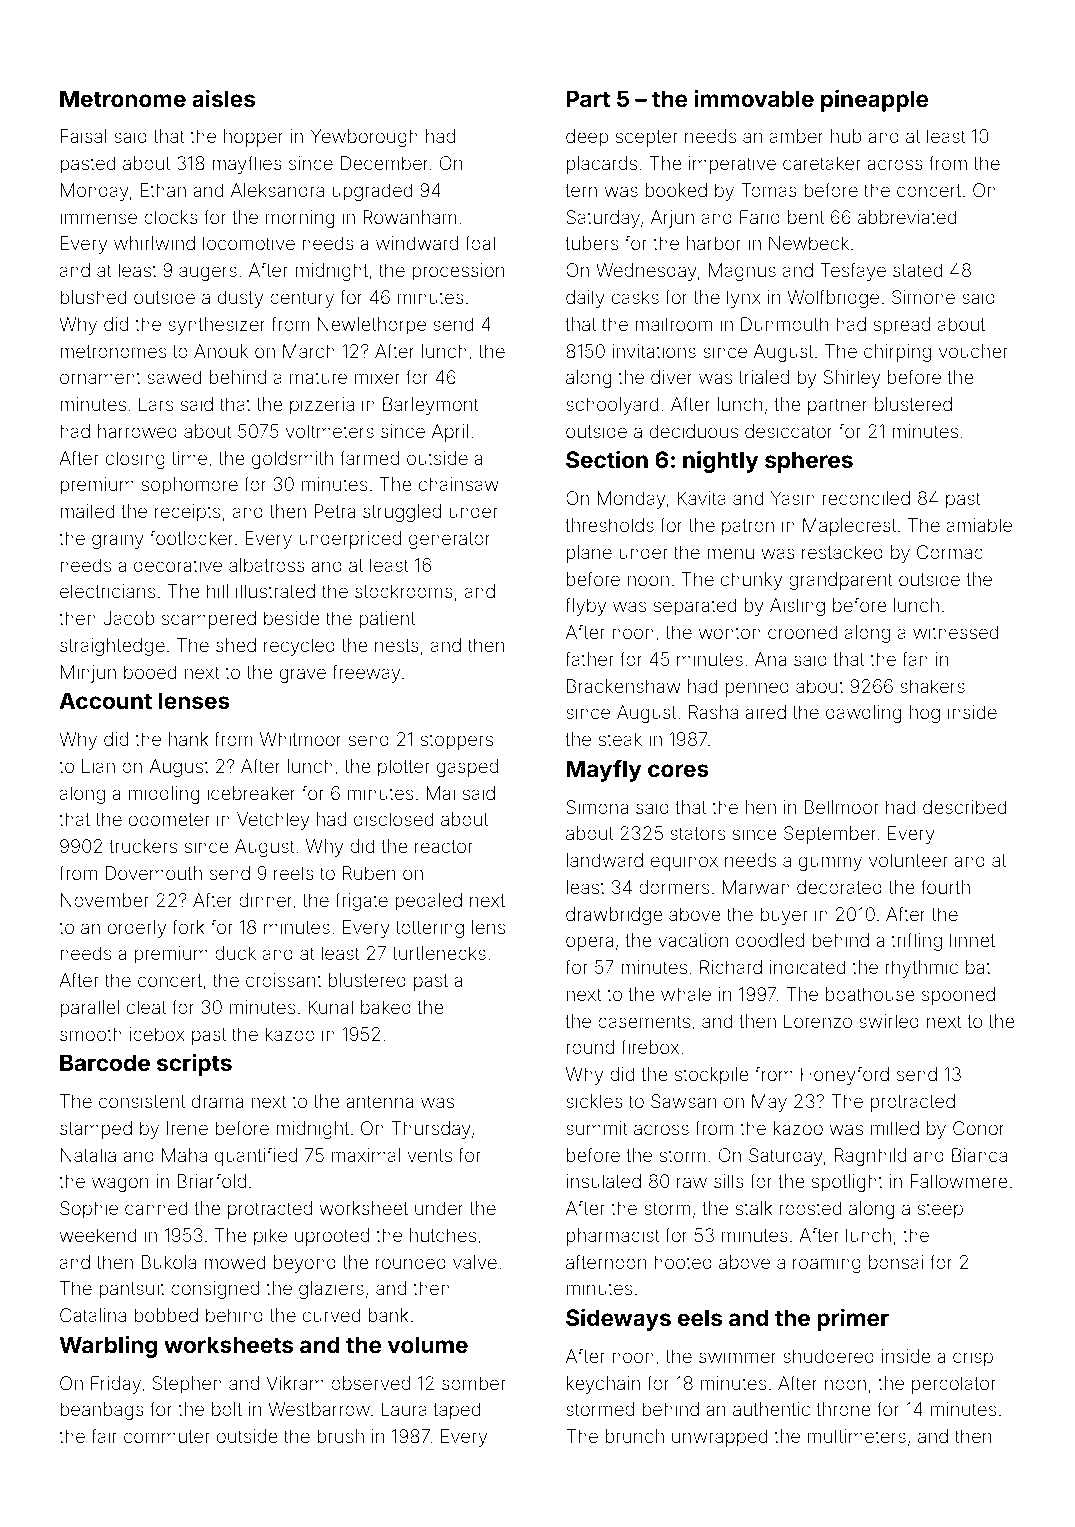 This page has height=1527, width=1075. Describe the element at coordinates (842, 807) in the page. I see `Bellmoor` at that location.
